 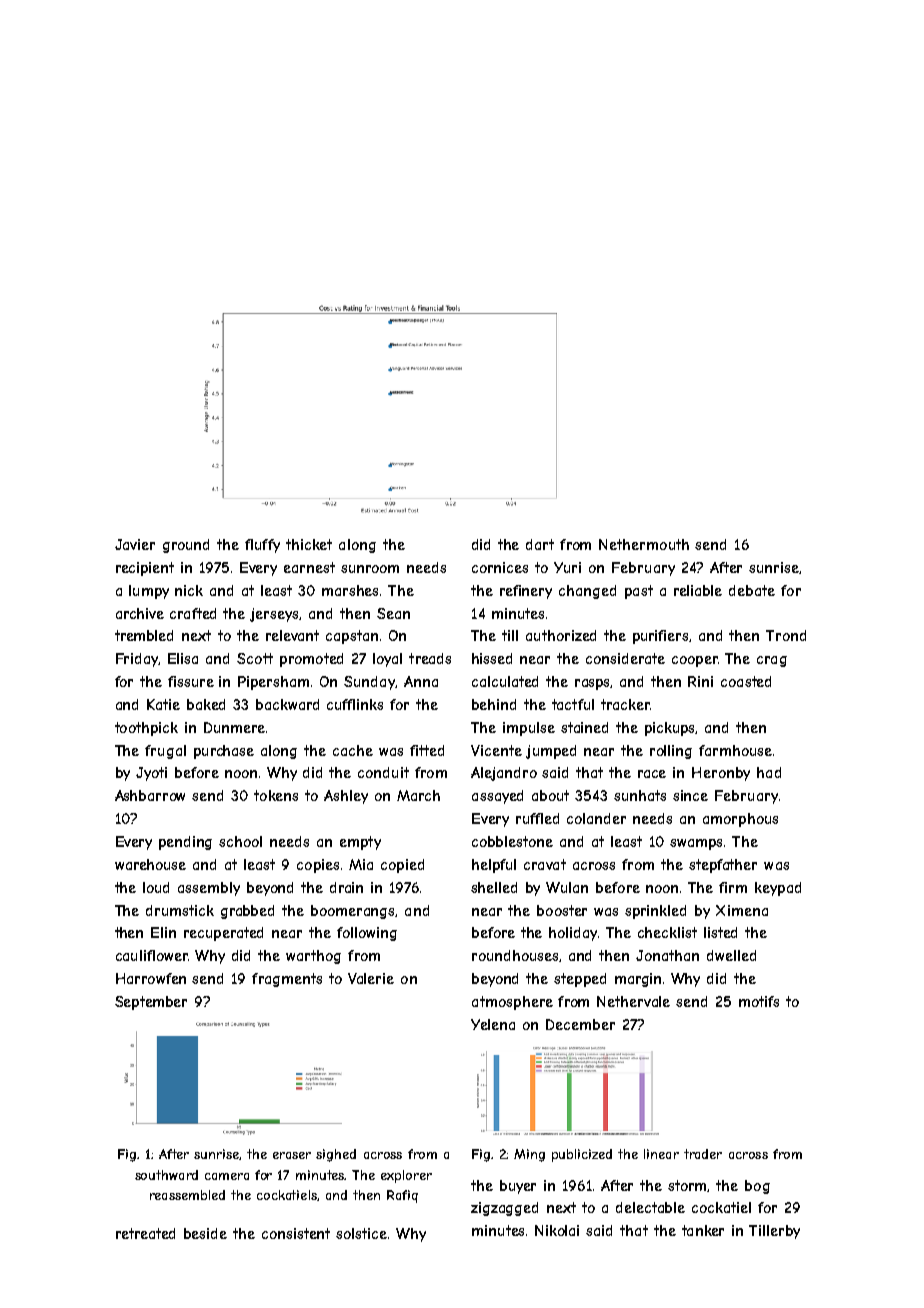 What do you see at coordinates (402, 866) in the screenshot?
I see `copied` at bounding box center [402, 866].
